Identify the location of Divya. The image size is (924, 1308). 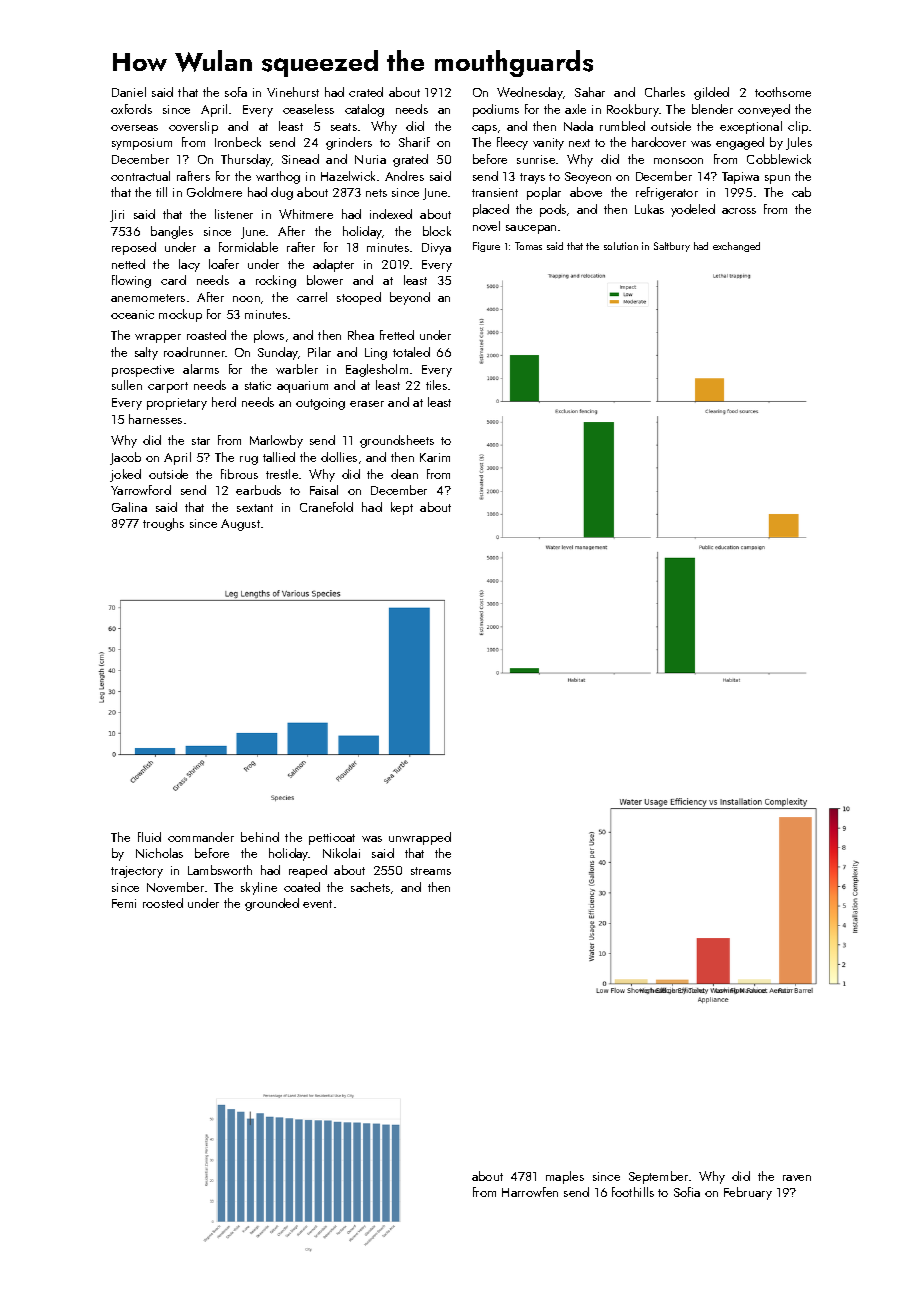
(436, 249).
